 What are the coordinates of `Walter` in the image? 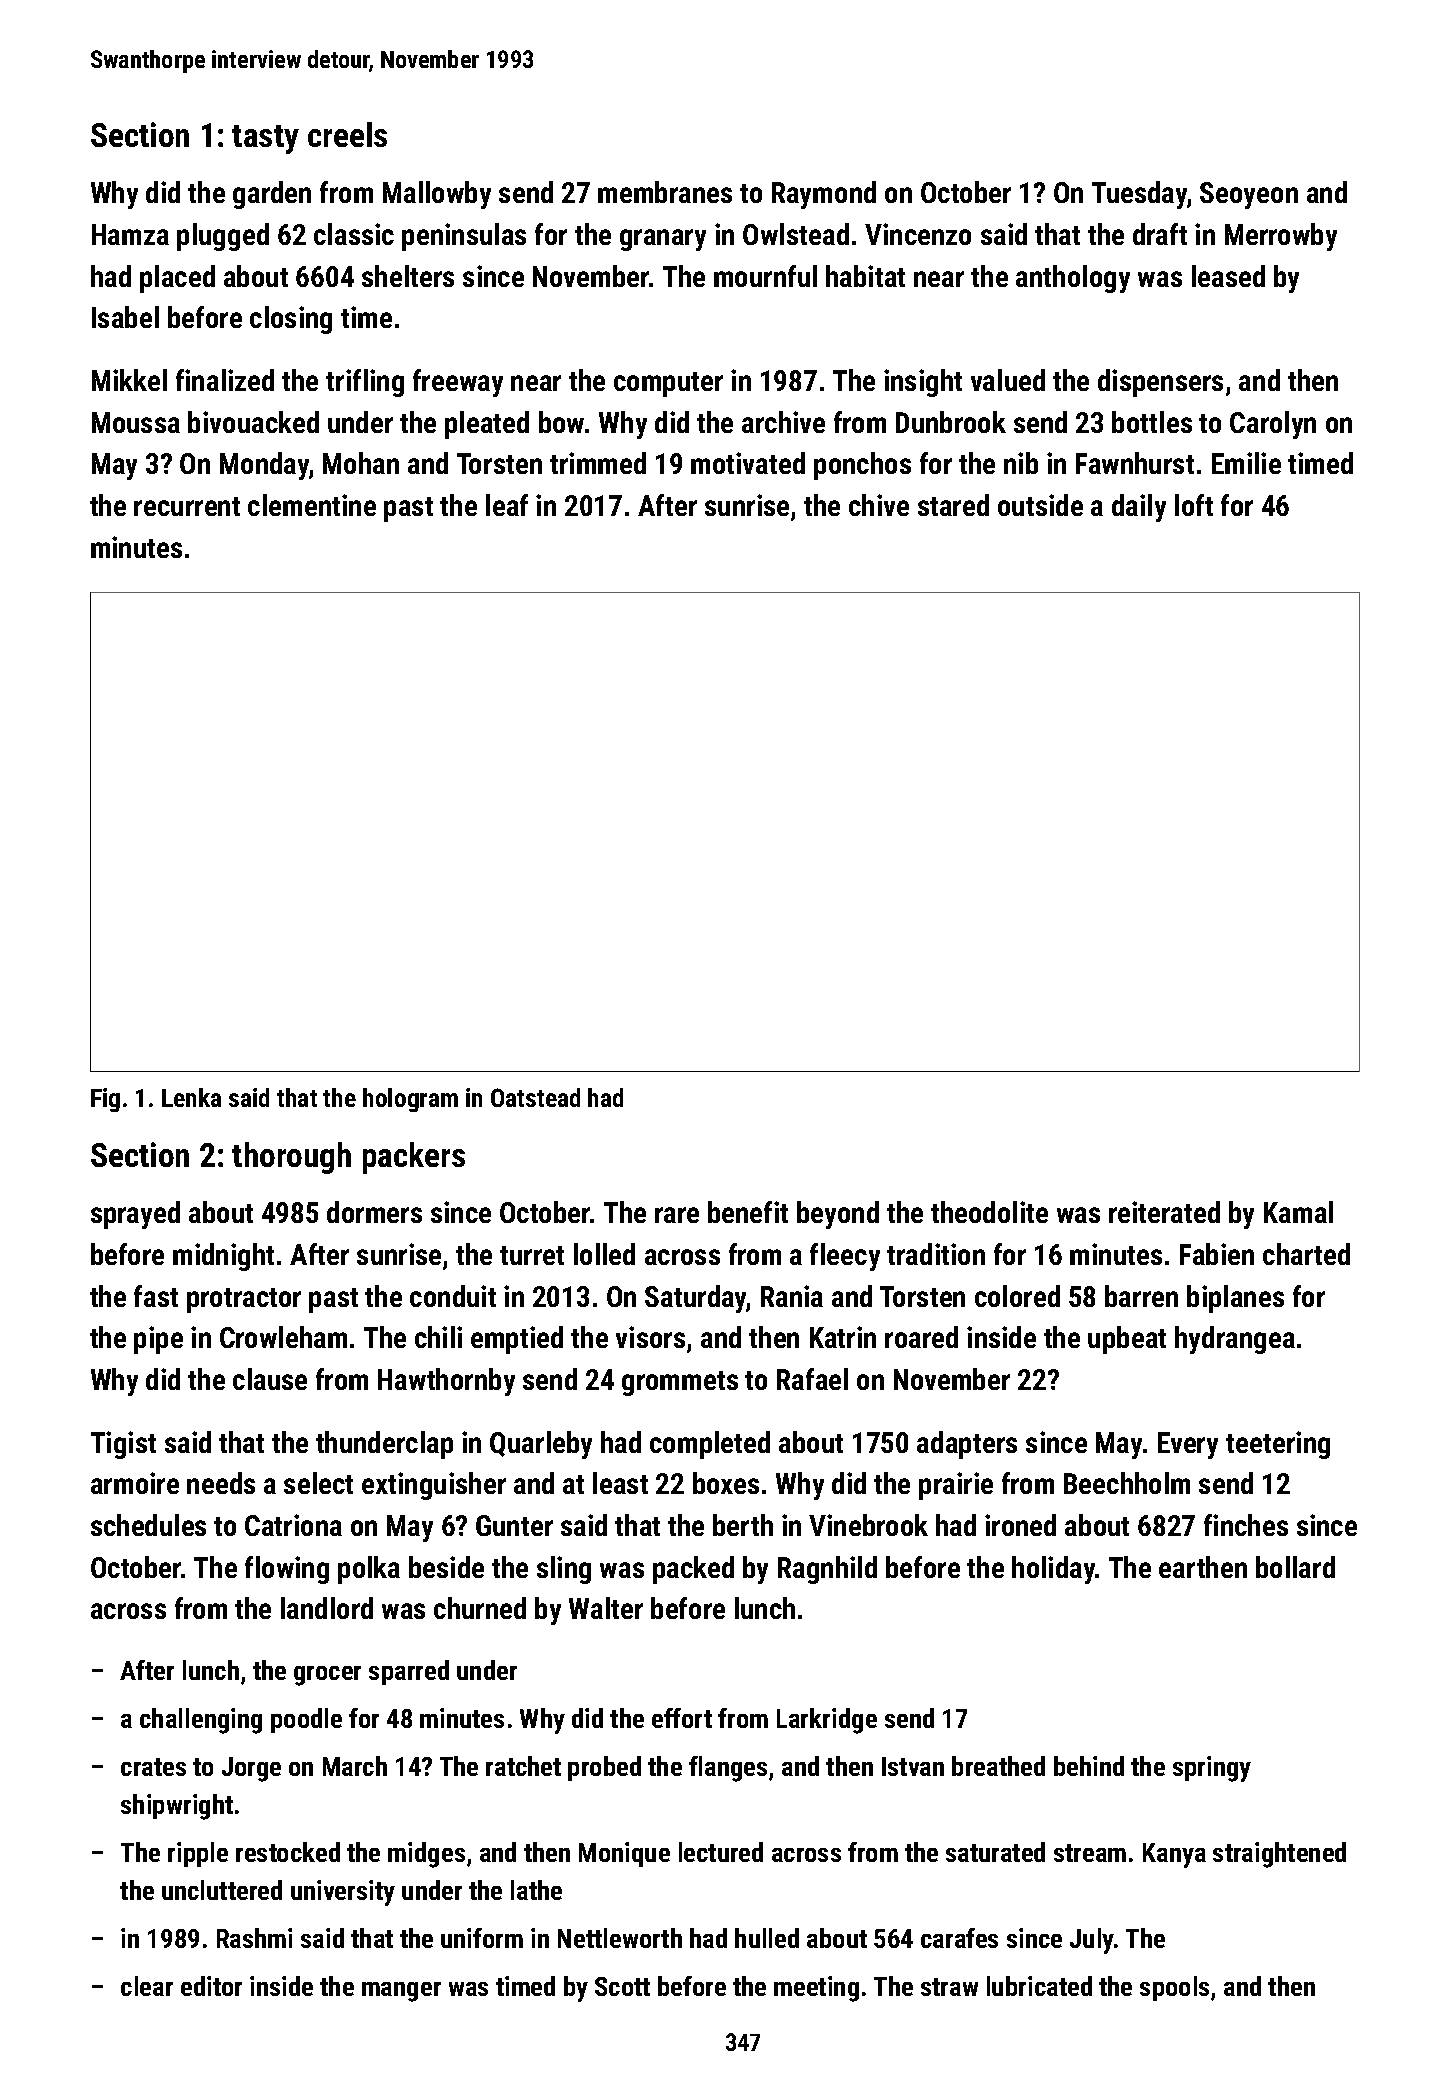 It's located at (606, 1608).
